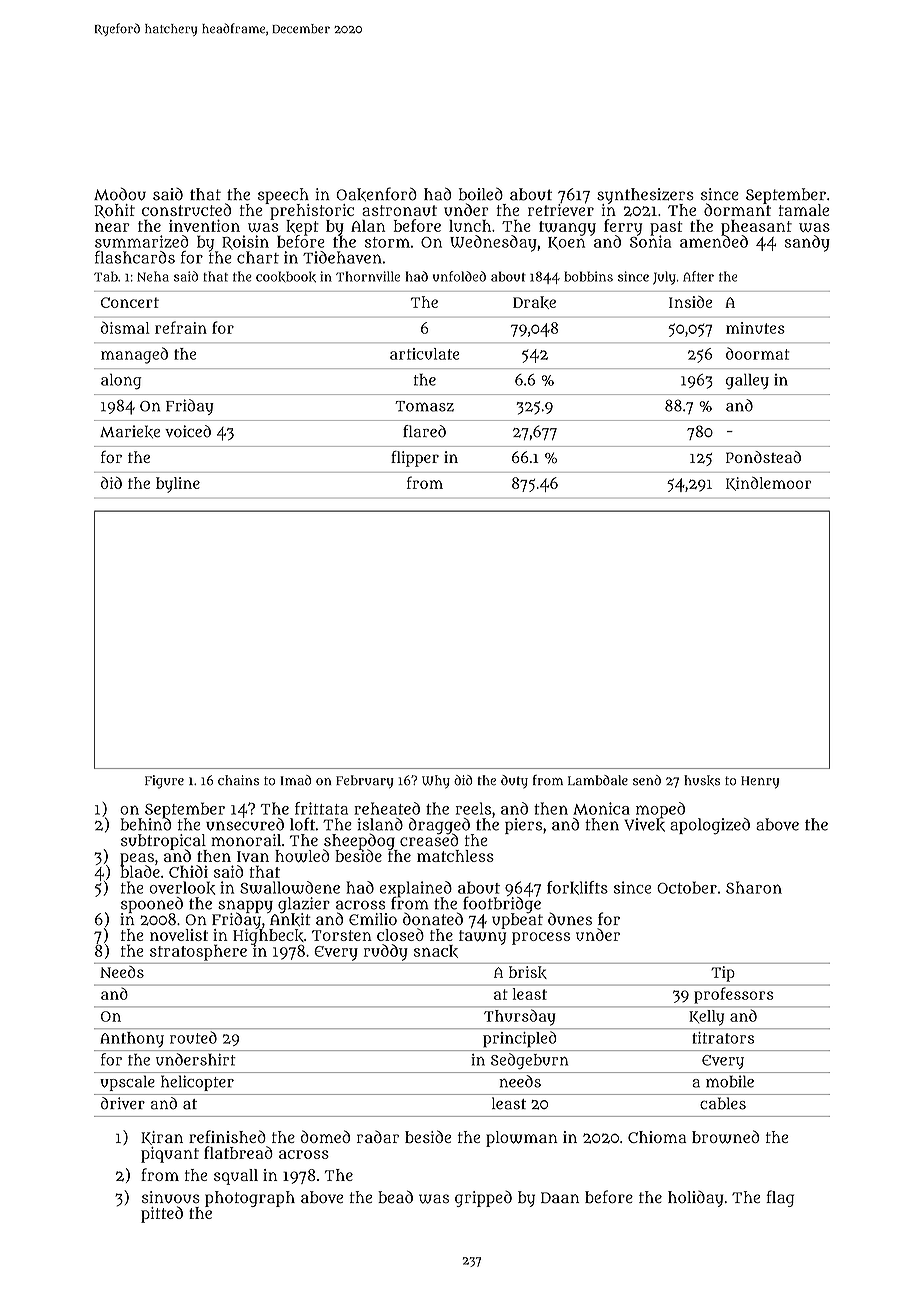 The image size is (924, 1308). Describe the element at coordinates (296, 780) in the screenshot. I see `Imad` at that location.
